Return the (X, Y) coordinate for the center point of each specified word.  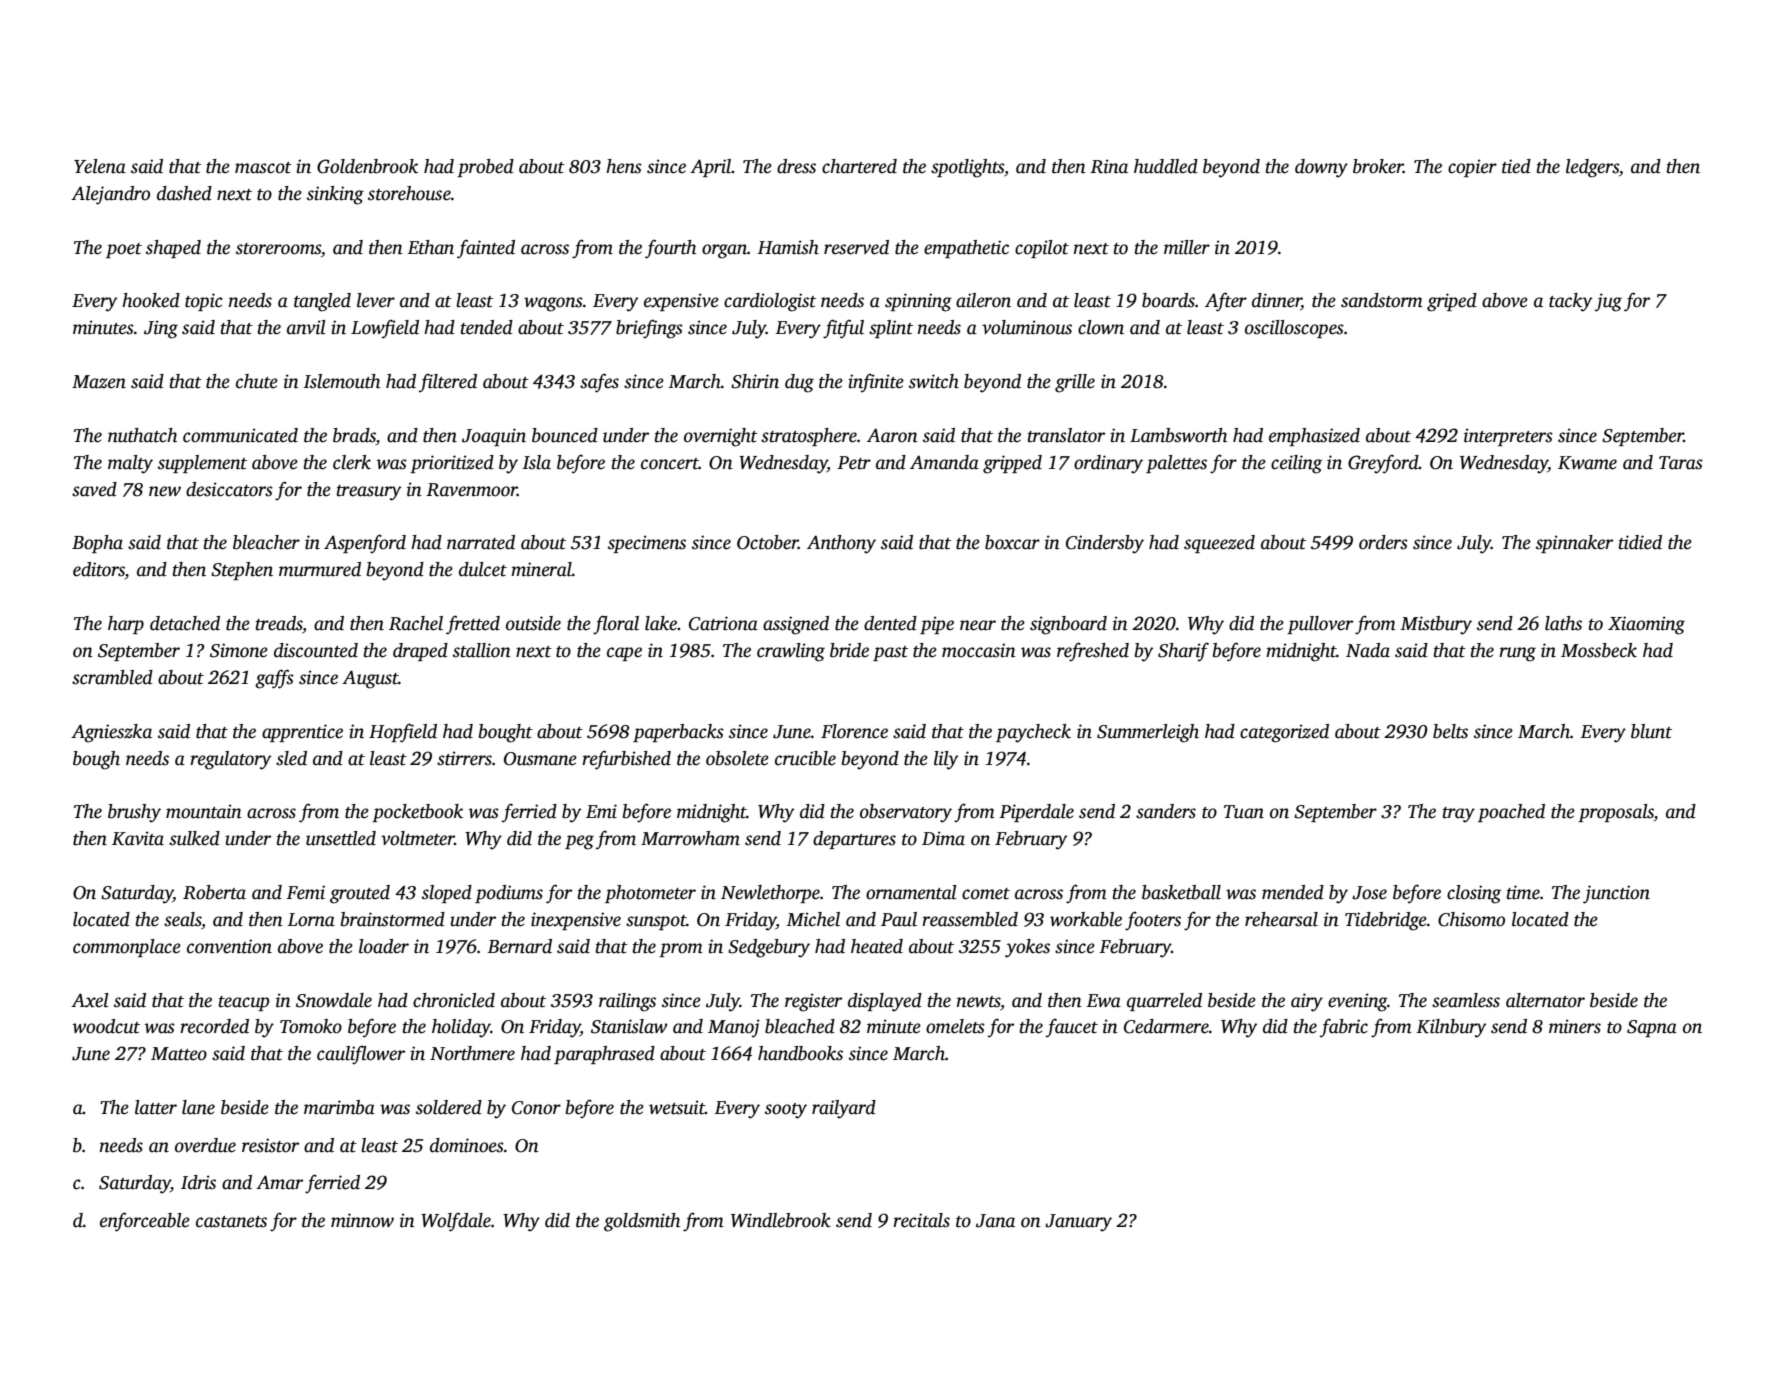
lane (198, 1107)
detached (185, 623)
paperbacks (678, 733)
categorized (1284, 733)
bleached (800, 1026)
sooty (786, 1111)
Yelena (100, 166)
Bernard (519, 946)
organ (724, 251)
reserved (856, 247)
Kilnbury (1451, 1028)
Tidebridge (1386, 921)
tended (487, 327)
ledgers (1592, 168)
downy (1321, 168)
